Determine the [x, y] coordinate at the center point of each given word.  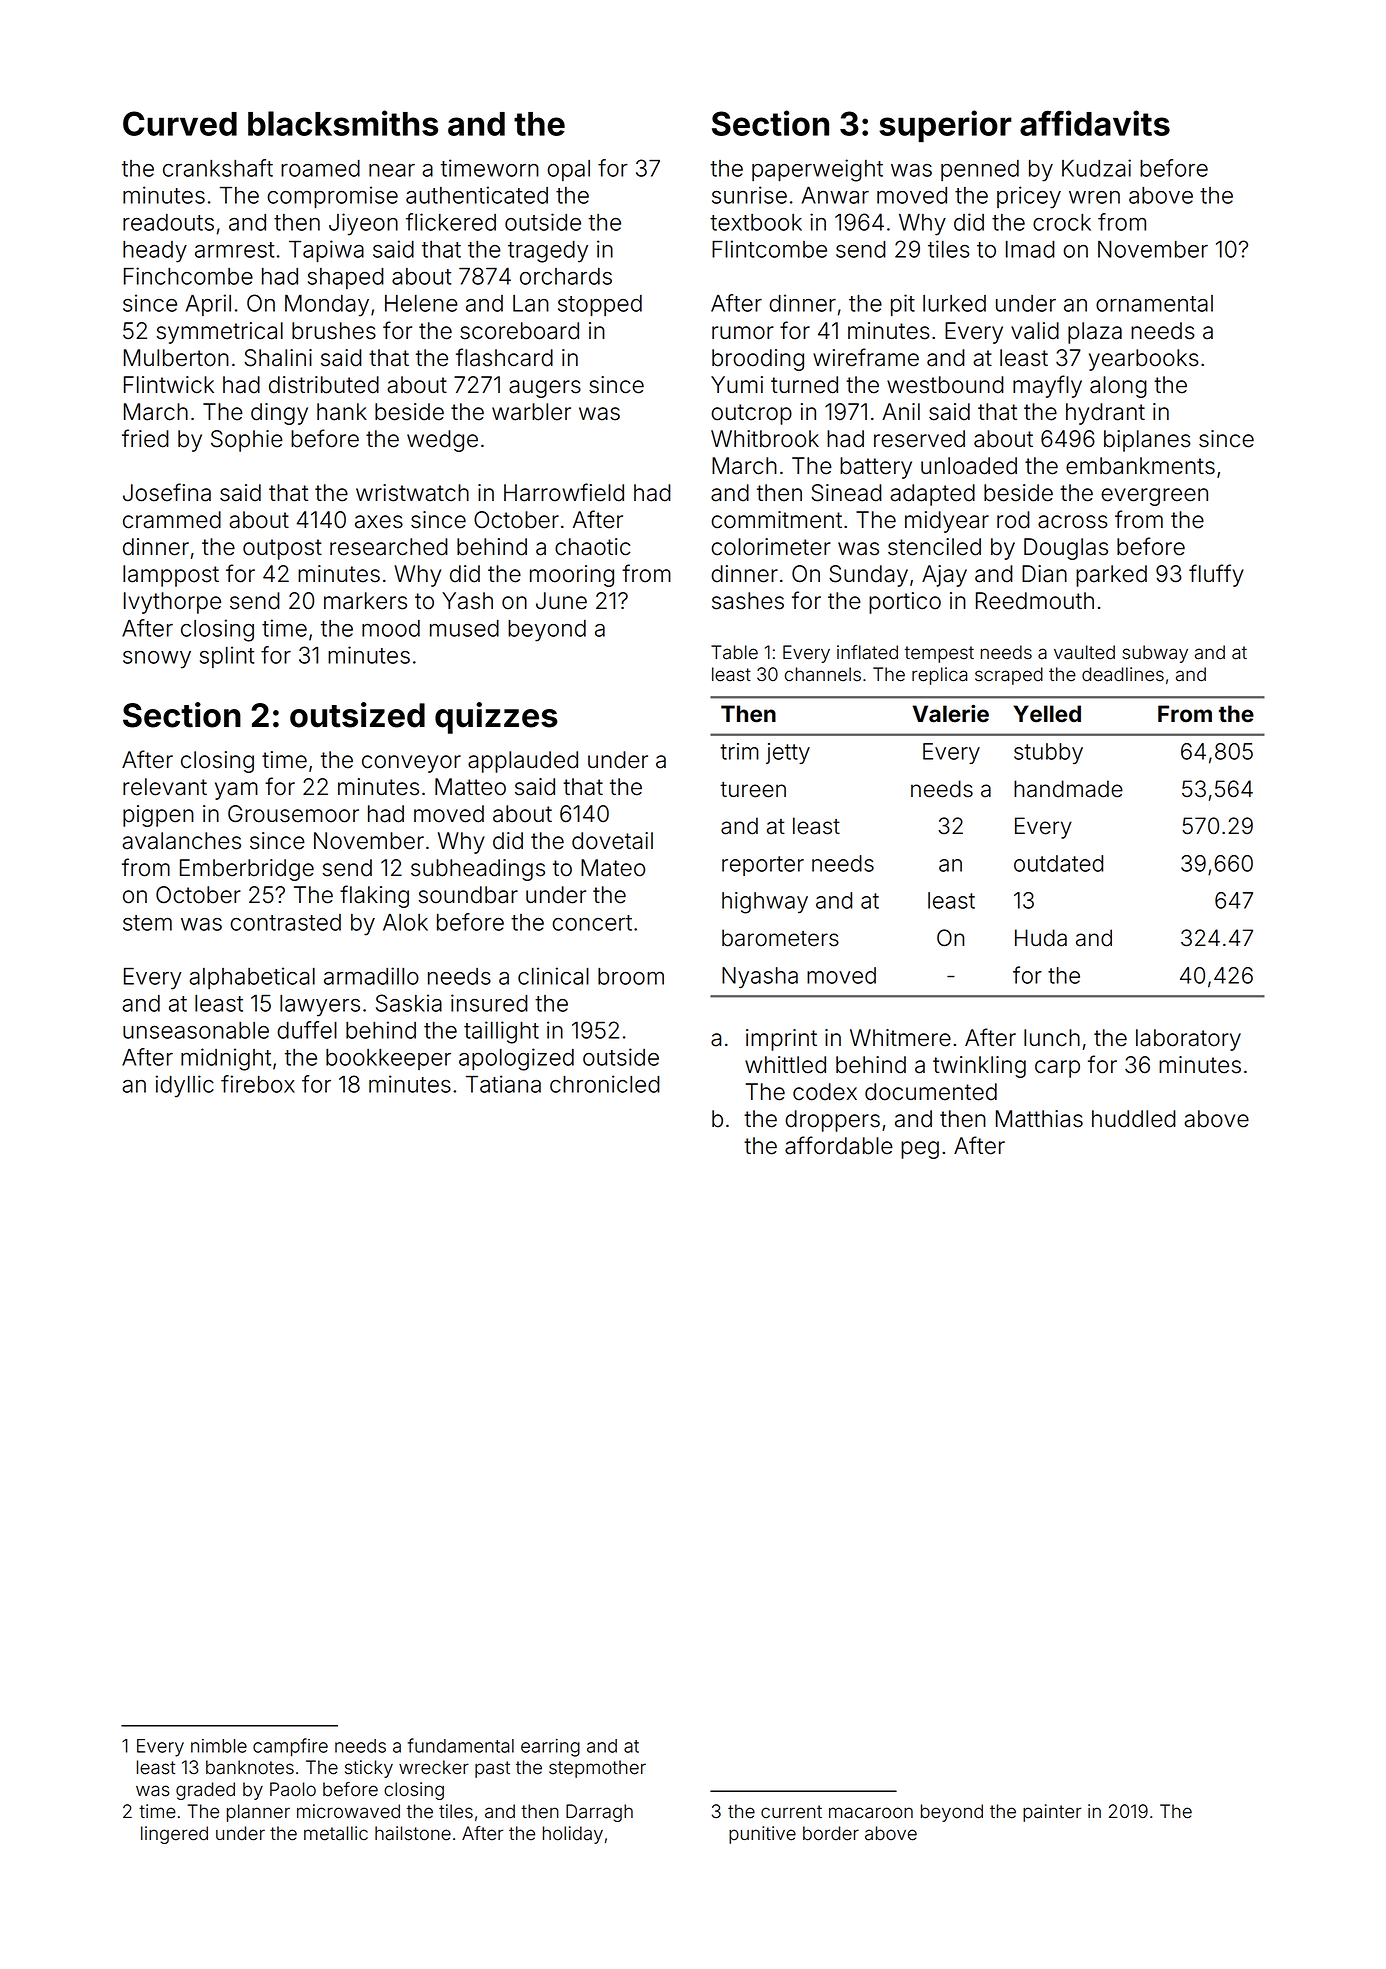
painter [1052, 1813]
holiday [573, 1835]
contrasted [285, 922]
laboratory [1188, 1040]
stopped [600, 305]
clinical [553, 976]
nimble [219, 1746]
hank [342, 412]
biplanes [1147, 441]
